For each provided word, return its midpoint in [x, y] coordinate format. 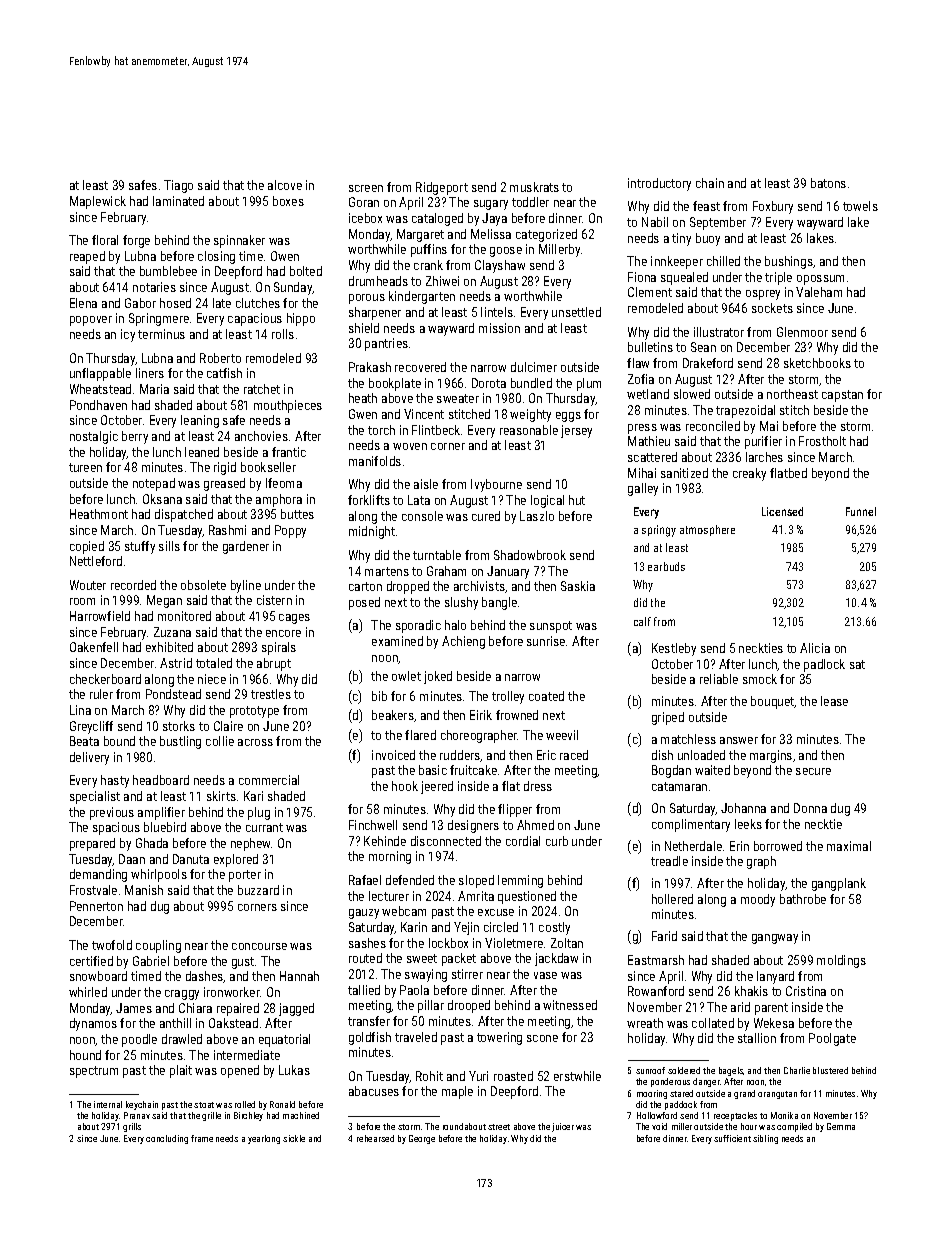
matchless [688, 739]
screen [366, 188]
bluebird [165, 827]
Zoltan [567, 943]
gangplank [839, 884]
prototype [254, 712]
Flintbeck [436, 430]
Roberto [220, 358]
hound [85, 1055]
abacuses [374, 1091]
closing [216, 257]
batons [828, 183]
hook [405, 786]
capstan [842, 396]
